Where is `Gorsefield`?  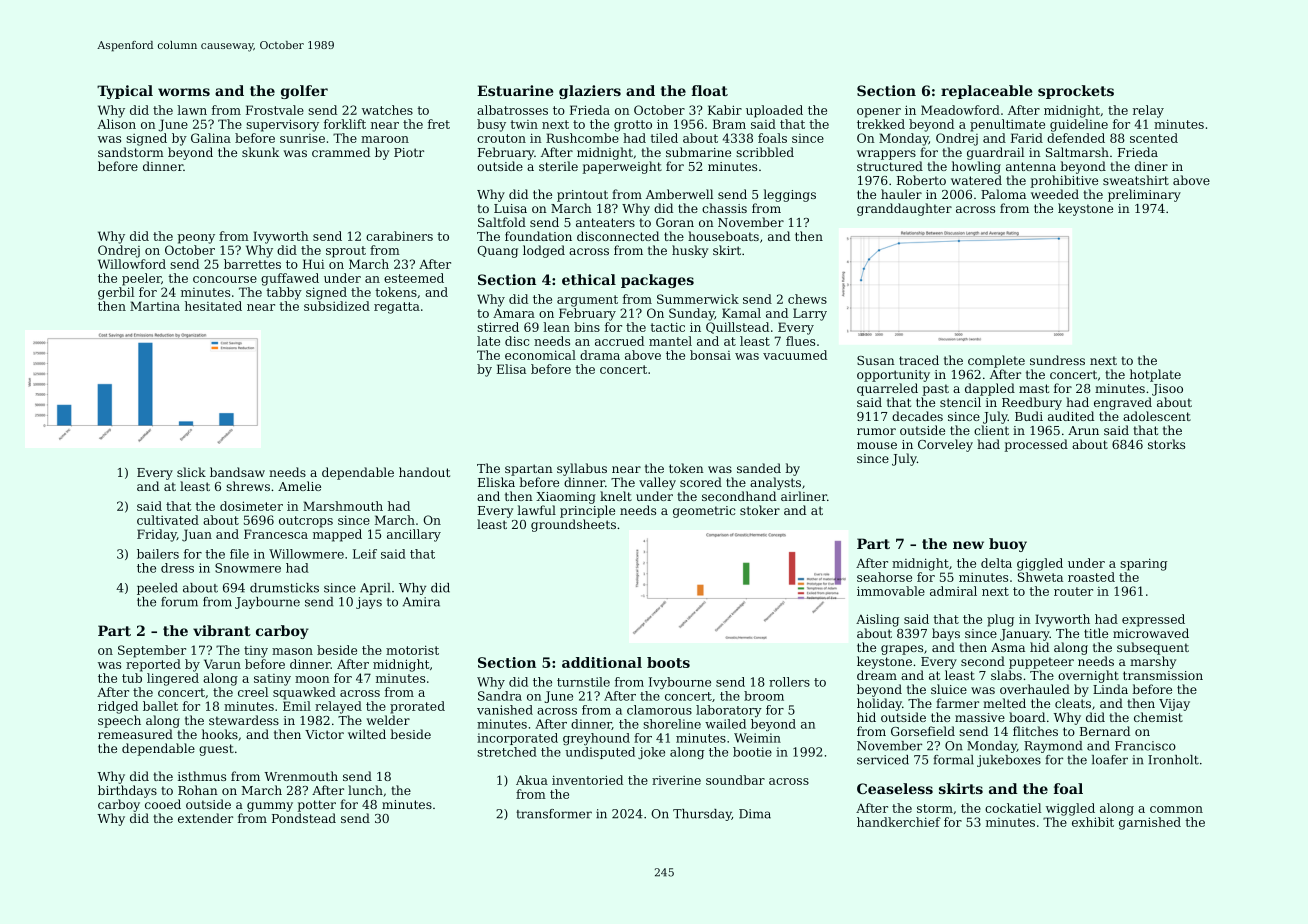 Gorsefield is located at coordinates (923, 731).
